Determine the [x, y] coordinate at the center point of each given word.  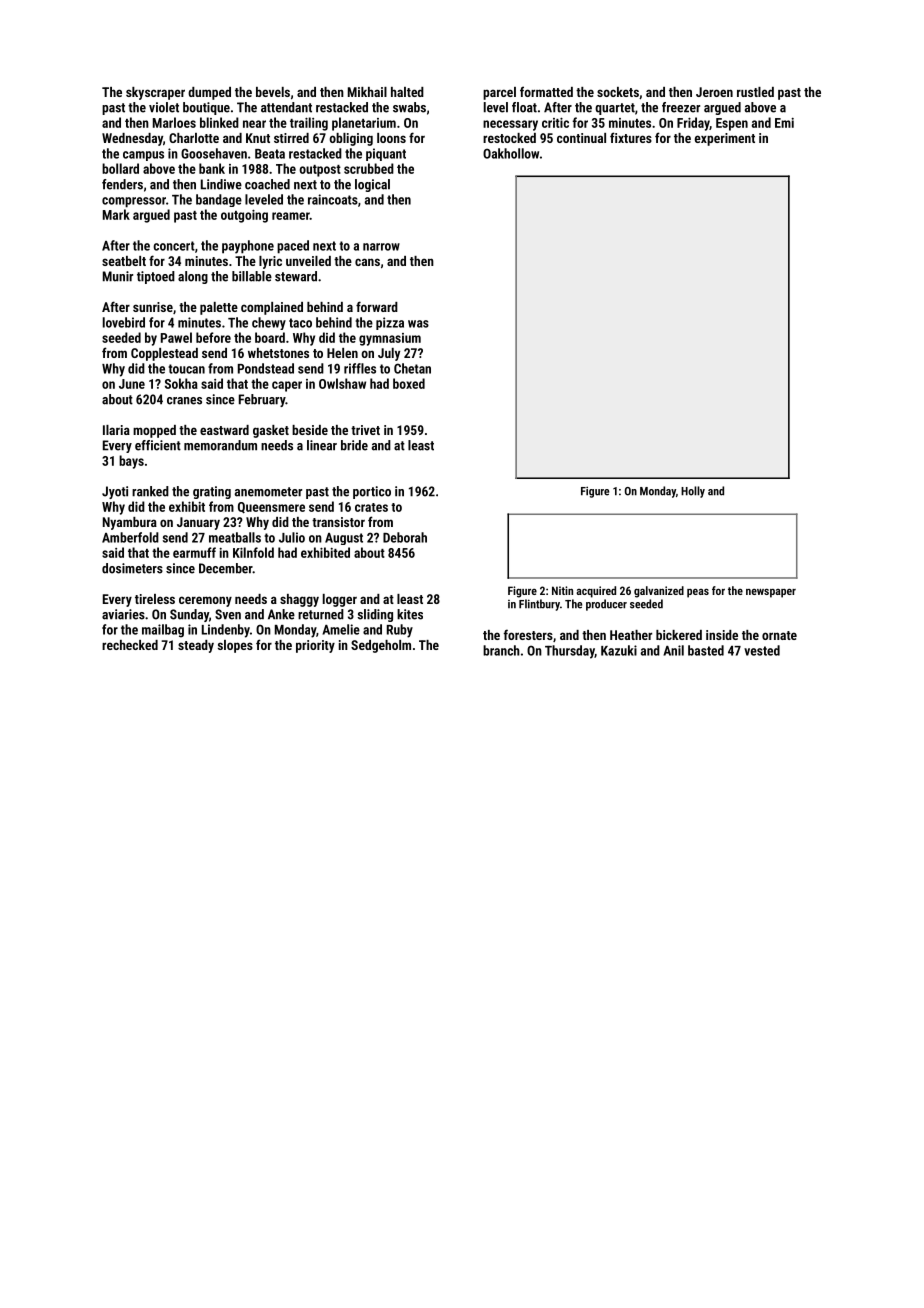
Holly [693, 492]
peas [698, 593]
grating [212, 492]
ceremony [205, 601]
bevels [273, 92]
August [344, 539]
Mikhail [367, 92]
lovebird [124, 322]
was [418, 324]
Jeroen [714, 92]
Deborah [405, 537]
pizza [390, 323]
